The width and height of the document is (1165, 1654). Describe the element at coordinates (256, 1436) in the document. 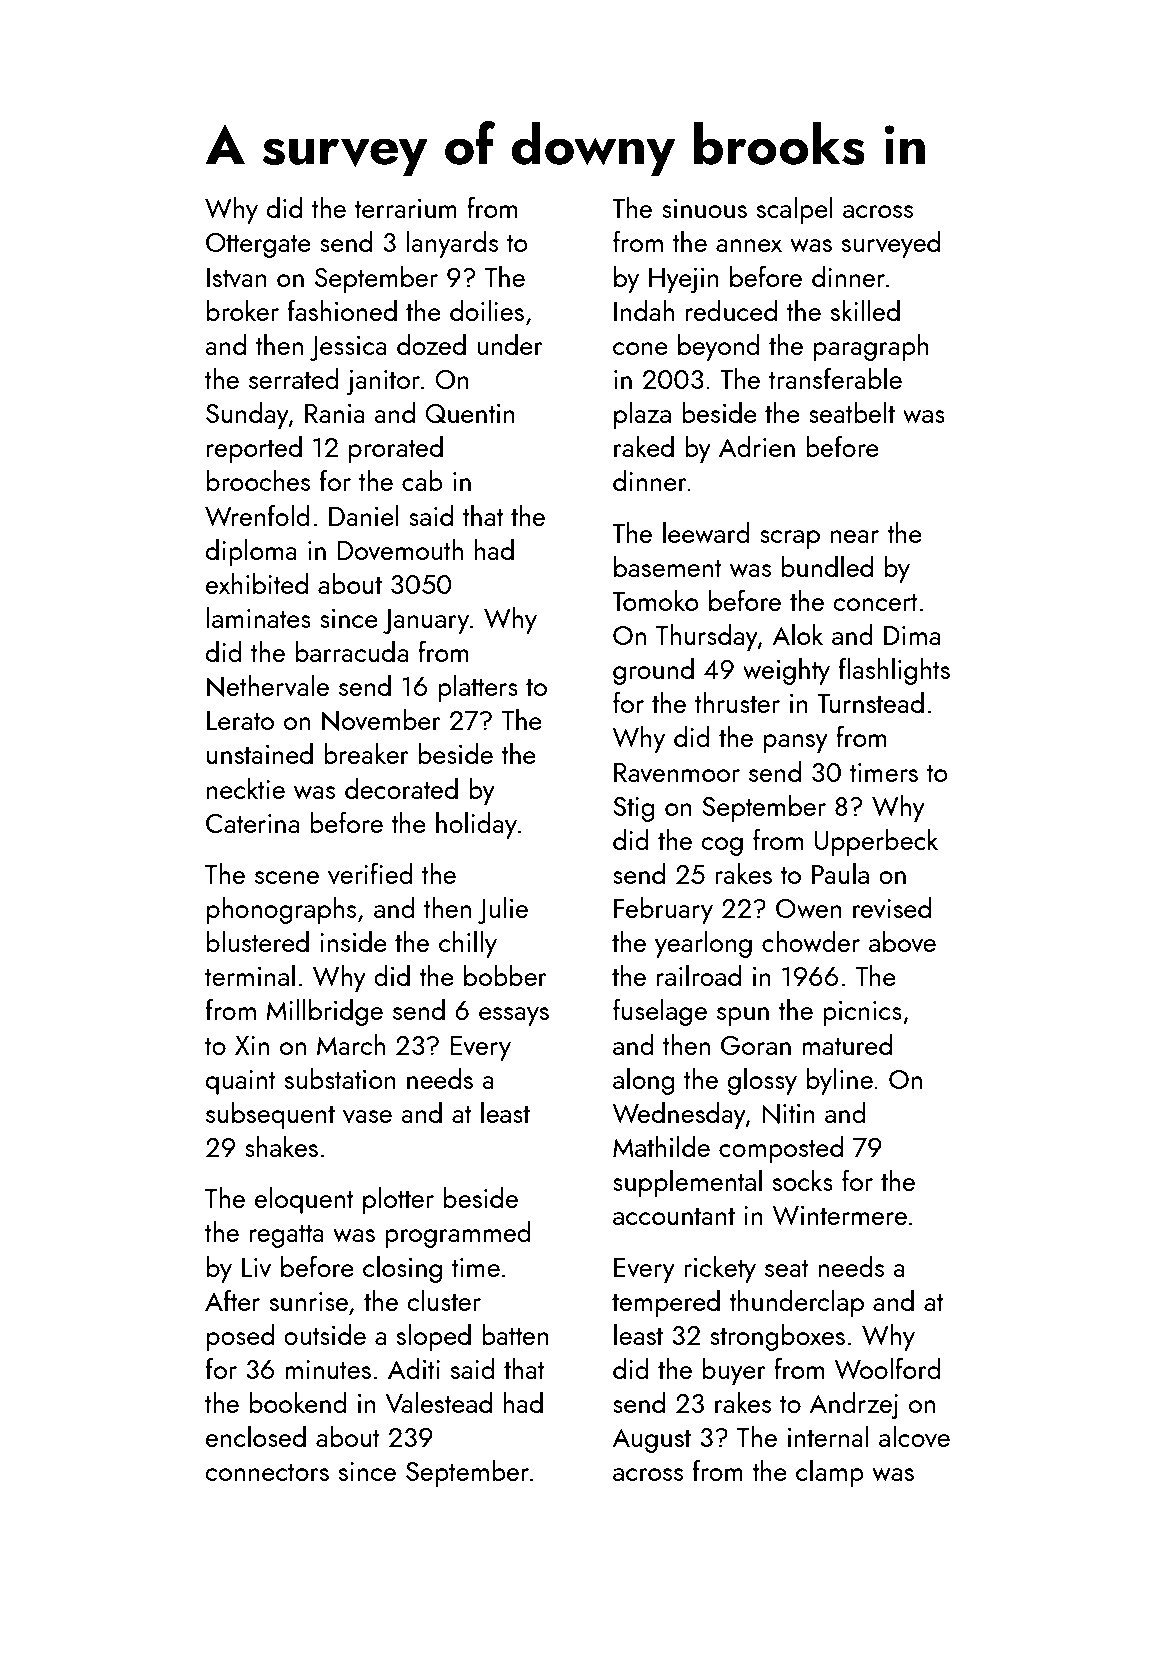

I see `enclosed` at that location.
